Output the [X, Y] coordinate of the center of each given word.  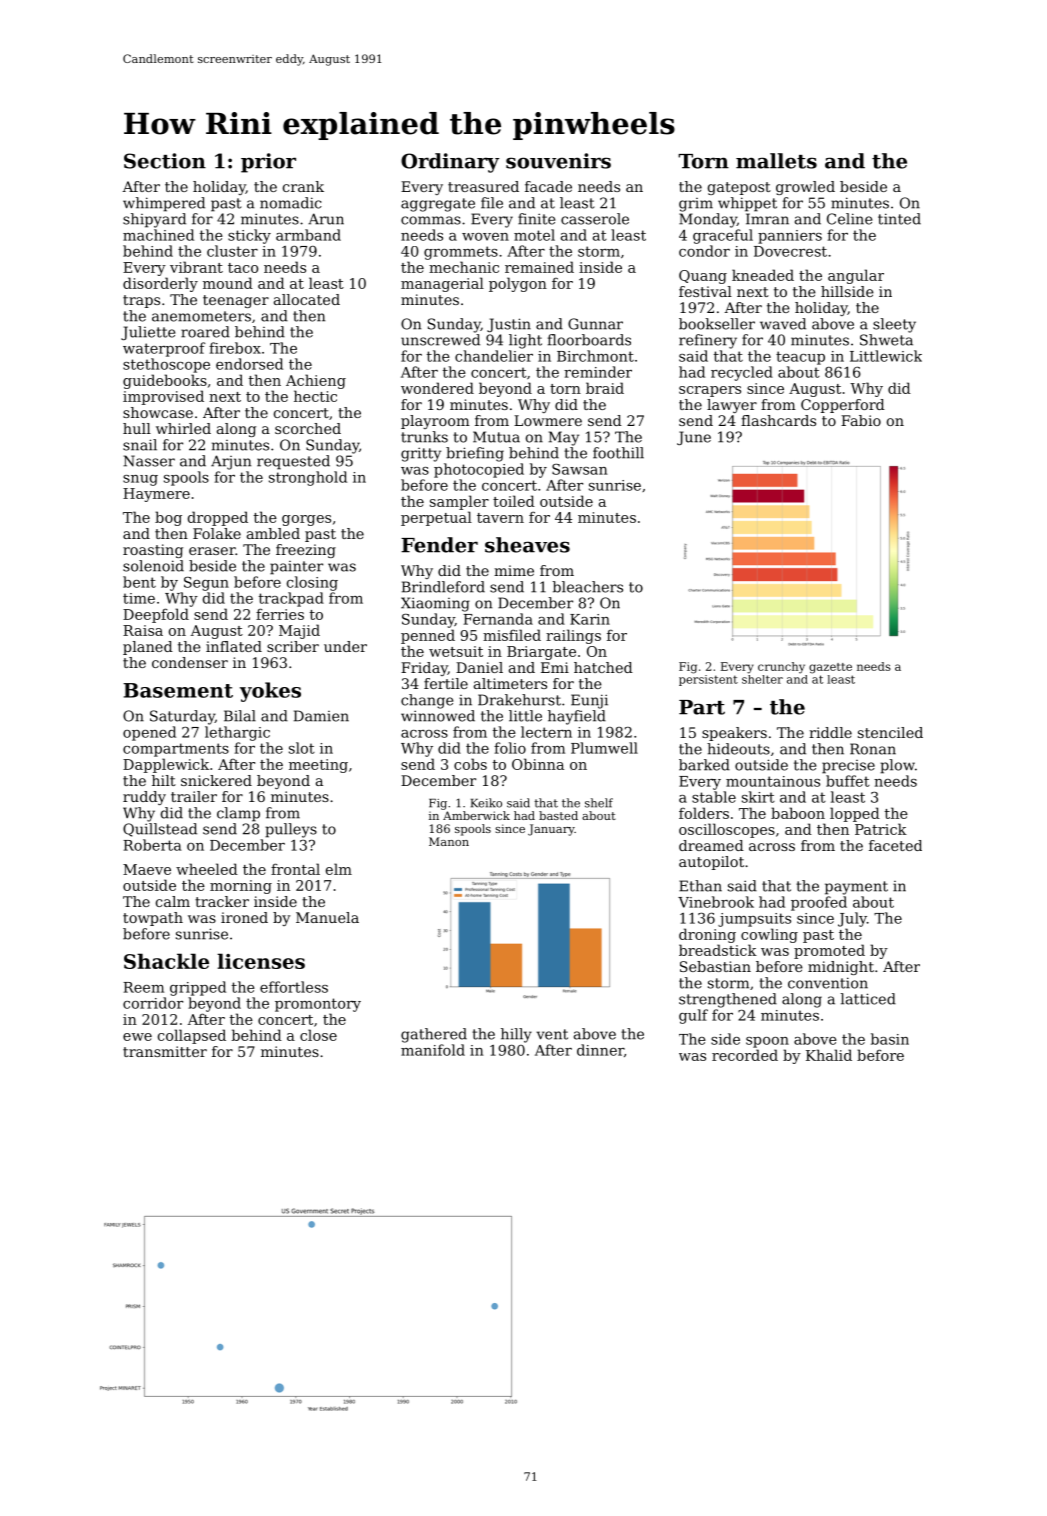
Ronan [873, 749]
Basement [178, 690]
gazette [830, 668]
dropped [218, 518]
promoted [829, 951]
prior [268, 163]
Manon [449, 841]
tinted [899, 219]
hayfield [577, 717]
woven [485, 237]
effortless [294, 987]
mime [514, 570]
